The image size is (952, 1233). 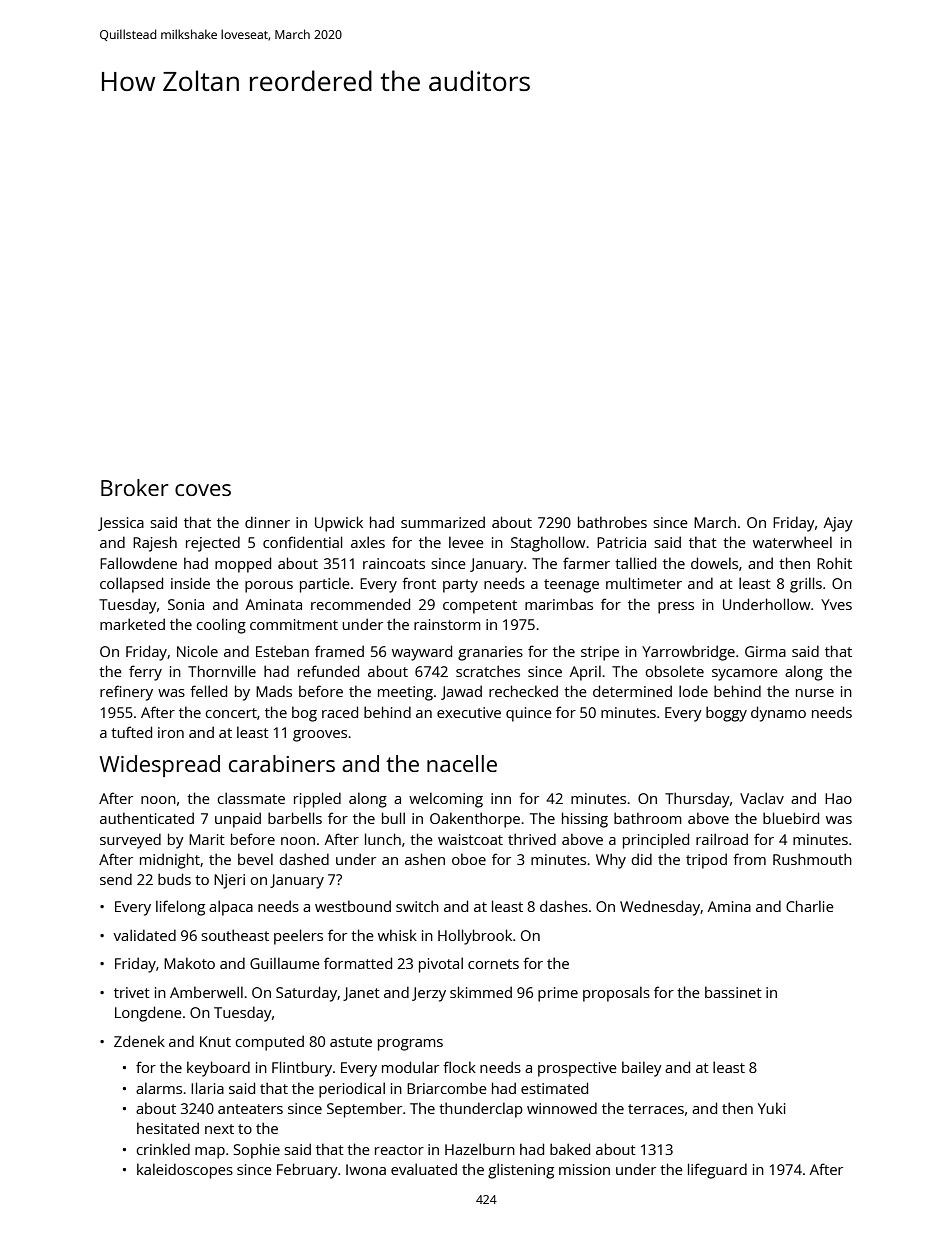 I want to click on coves, so click(x=203, y=490).
